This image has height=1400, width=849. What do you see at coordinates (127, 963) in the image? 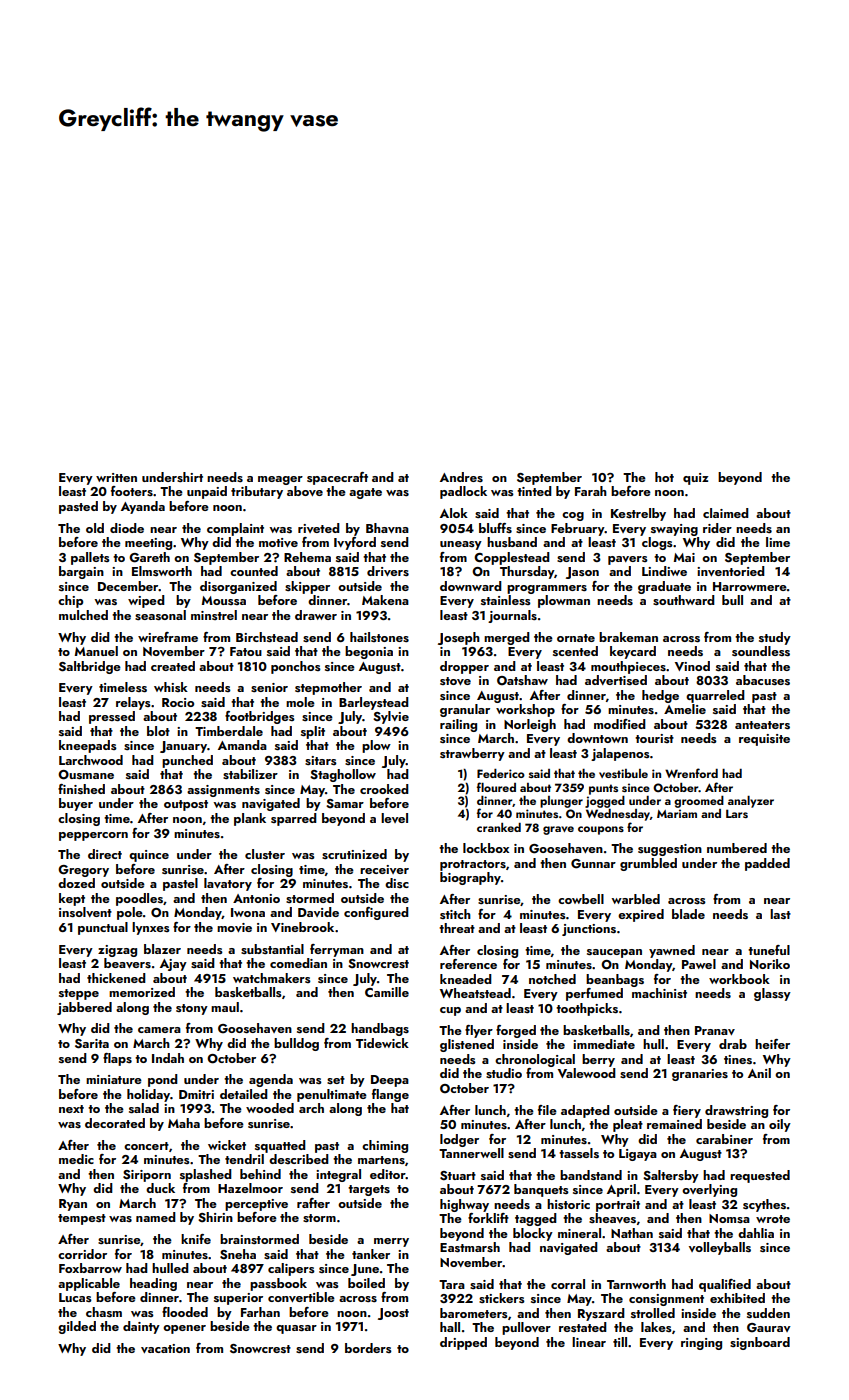
I see `beavers` at bounding box center [127, 963].
